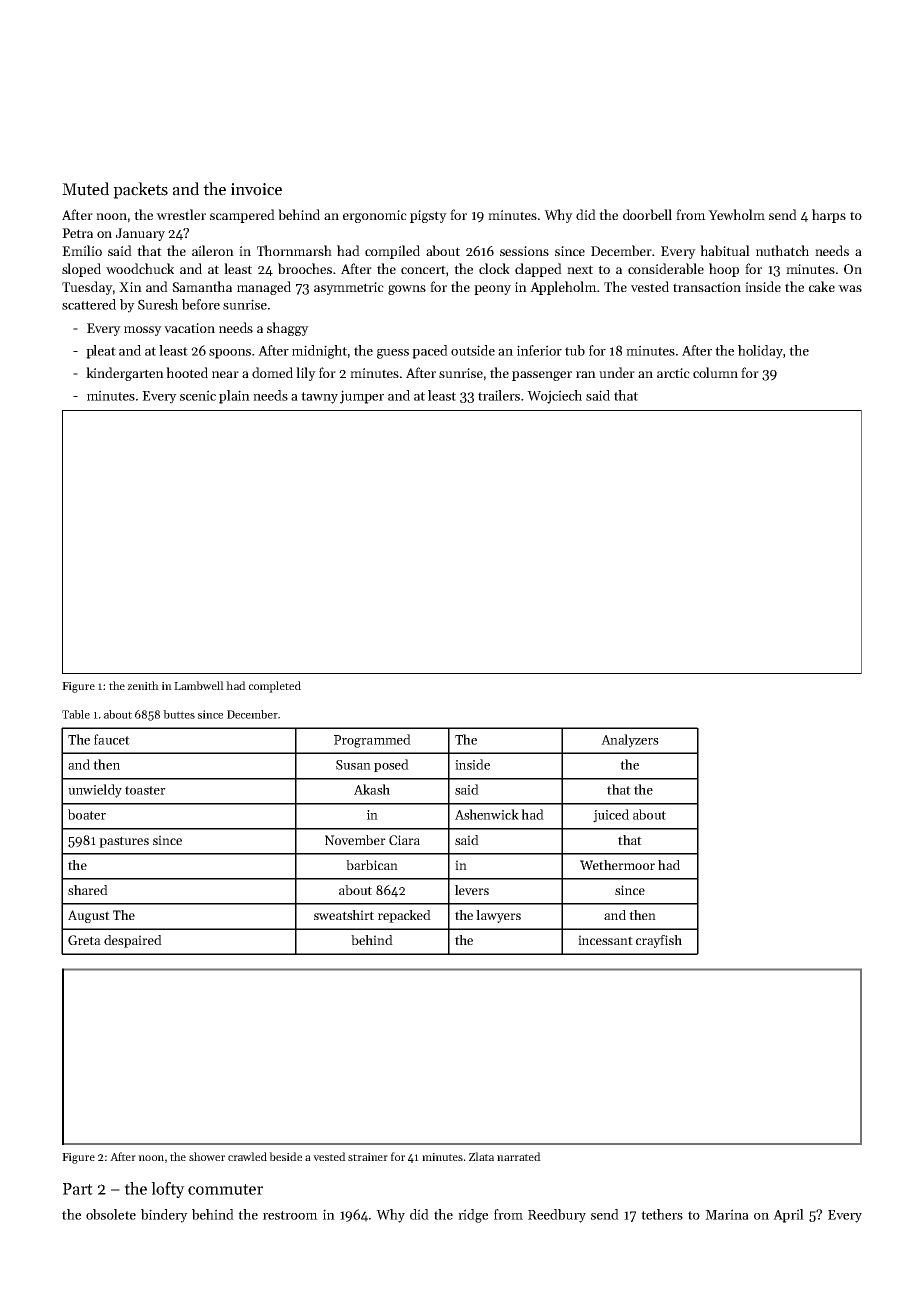 The height and width of the image is (1308, 924). I want to click on shower, so click(207, 1156).
